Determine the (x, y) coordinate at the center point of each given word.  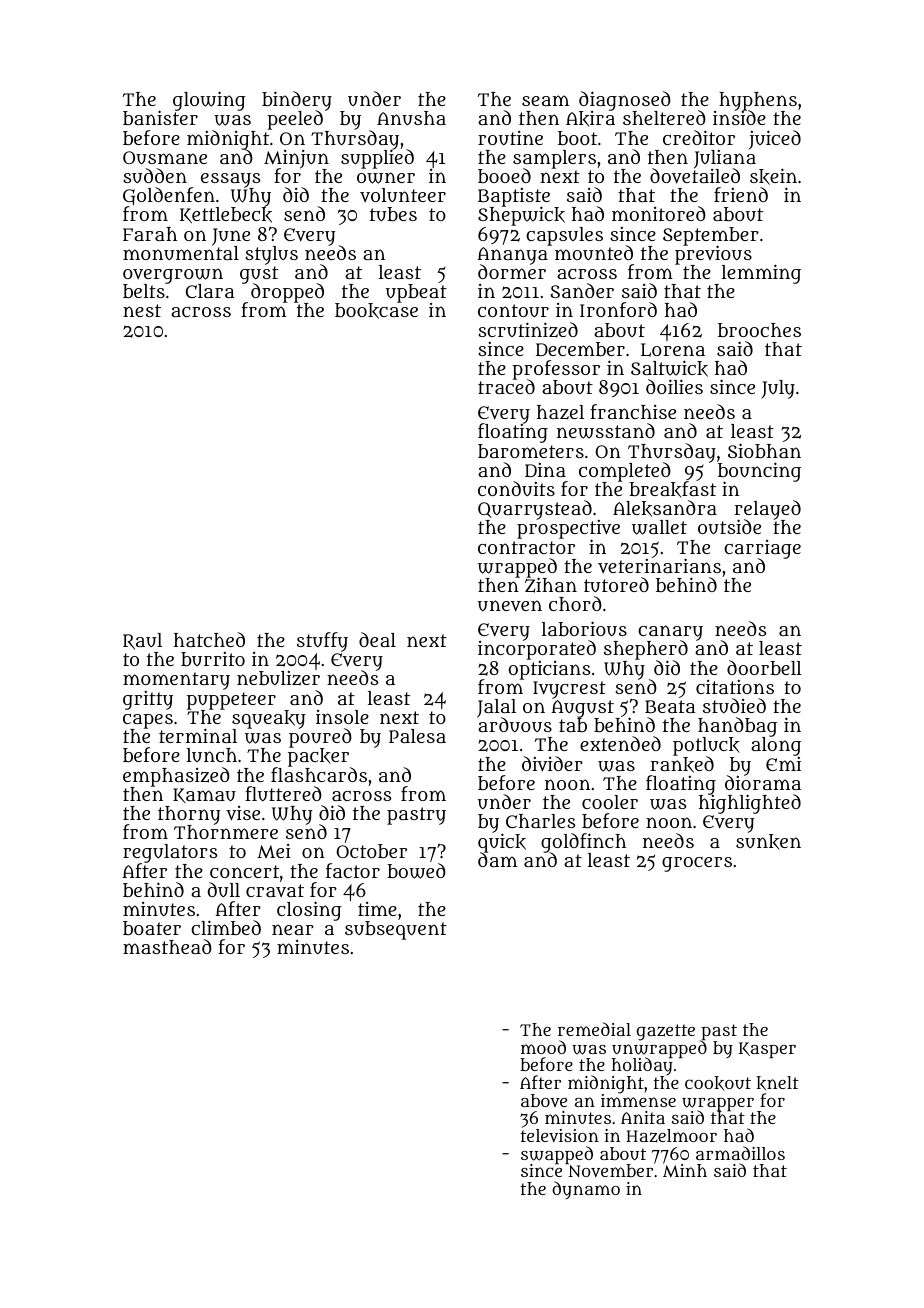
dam (497, 860)
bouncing (759, 472)
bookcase (376, 311)
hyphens (758, 101)
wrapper (718, 1104)
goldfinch (583, 843)
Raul (142, 641)
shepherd (646, 650)
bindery (297, 101)
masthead (167, 946)
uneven (510, 606)
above (544, 1100)
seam (545, 100)
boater (152, 928)
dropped (287, 294)
